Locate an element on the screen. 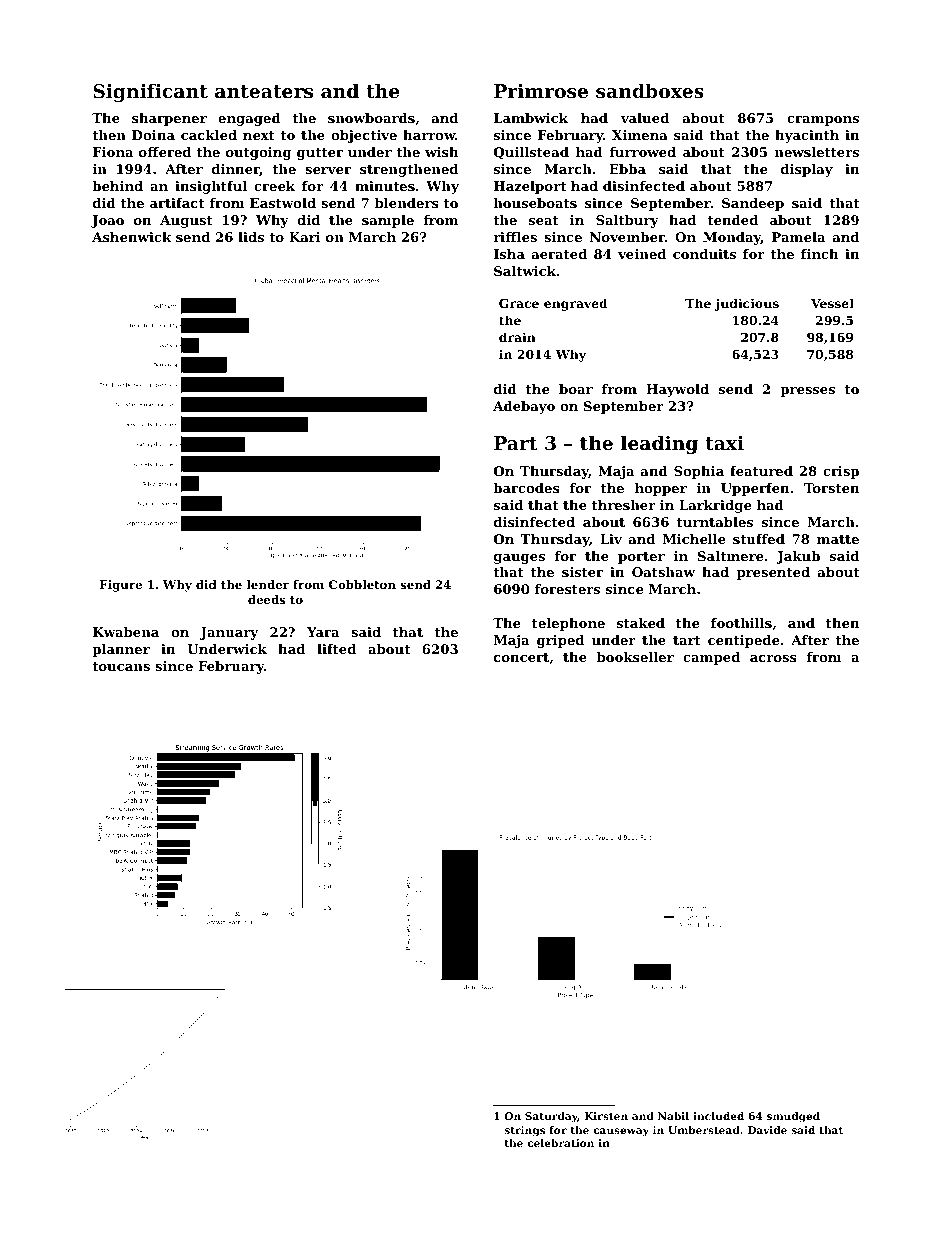 The height and width of the screenshot is (1233, 952). sandboxes is located at coordinates (650, 91).
